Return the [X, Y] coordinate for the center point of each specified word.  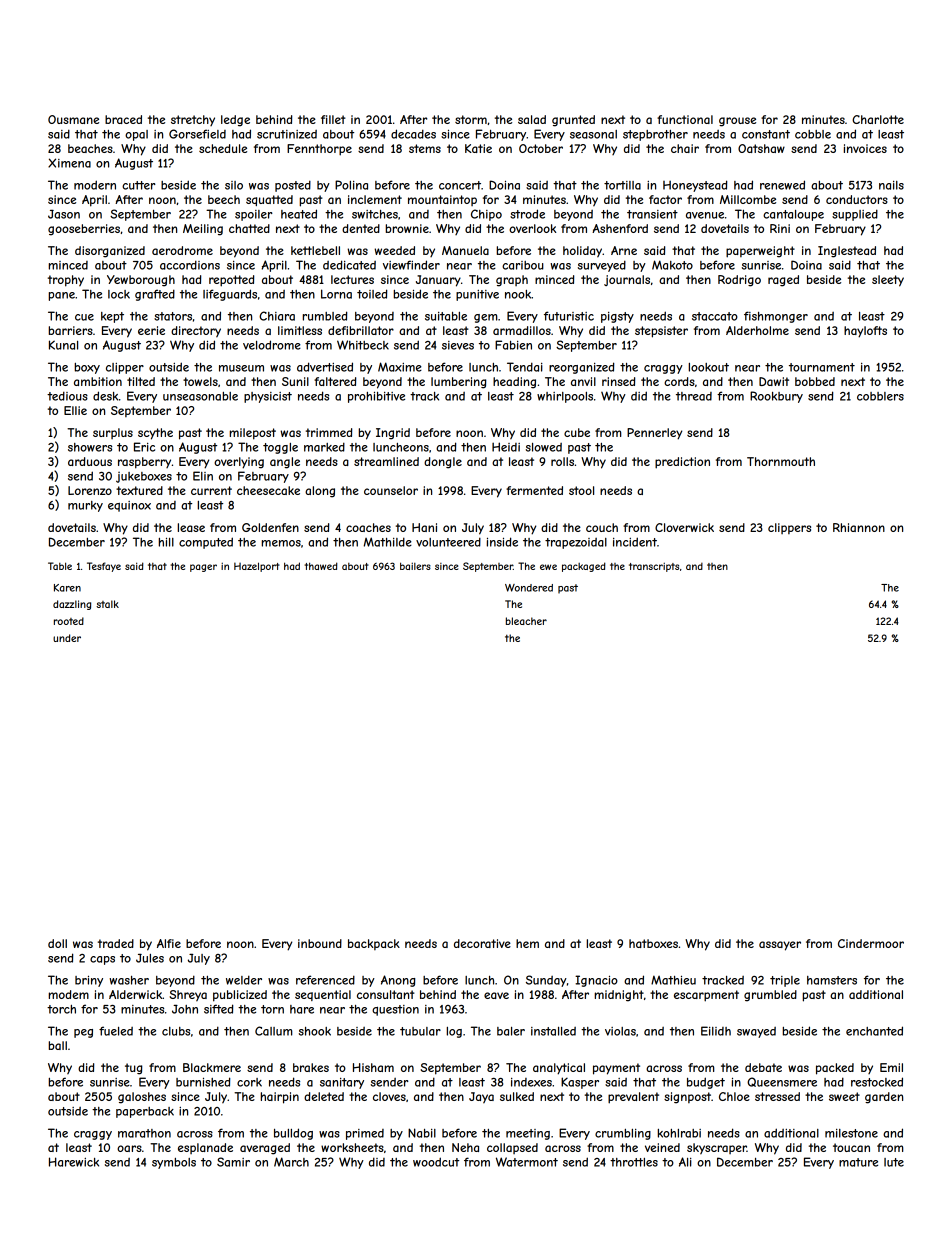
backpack [374, 944]
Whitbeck [363, 345]
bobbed [815, 381]
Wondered [529, 588]
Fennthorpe [319, 150]
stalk [107, 604]
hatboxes [653, 943]
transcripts [654, 567]
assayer [780, 946]
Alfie [169, 943]
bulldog [293, 1134]
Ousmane [73, 119]
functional [685, 119]
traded [116, 943]
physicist [268, 397]
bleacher [526, 621]
